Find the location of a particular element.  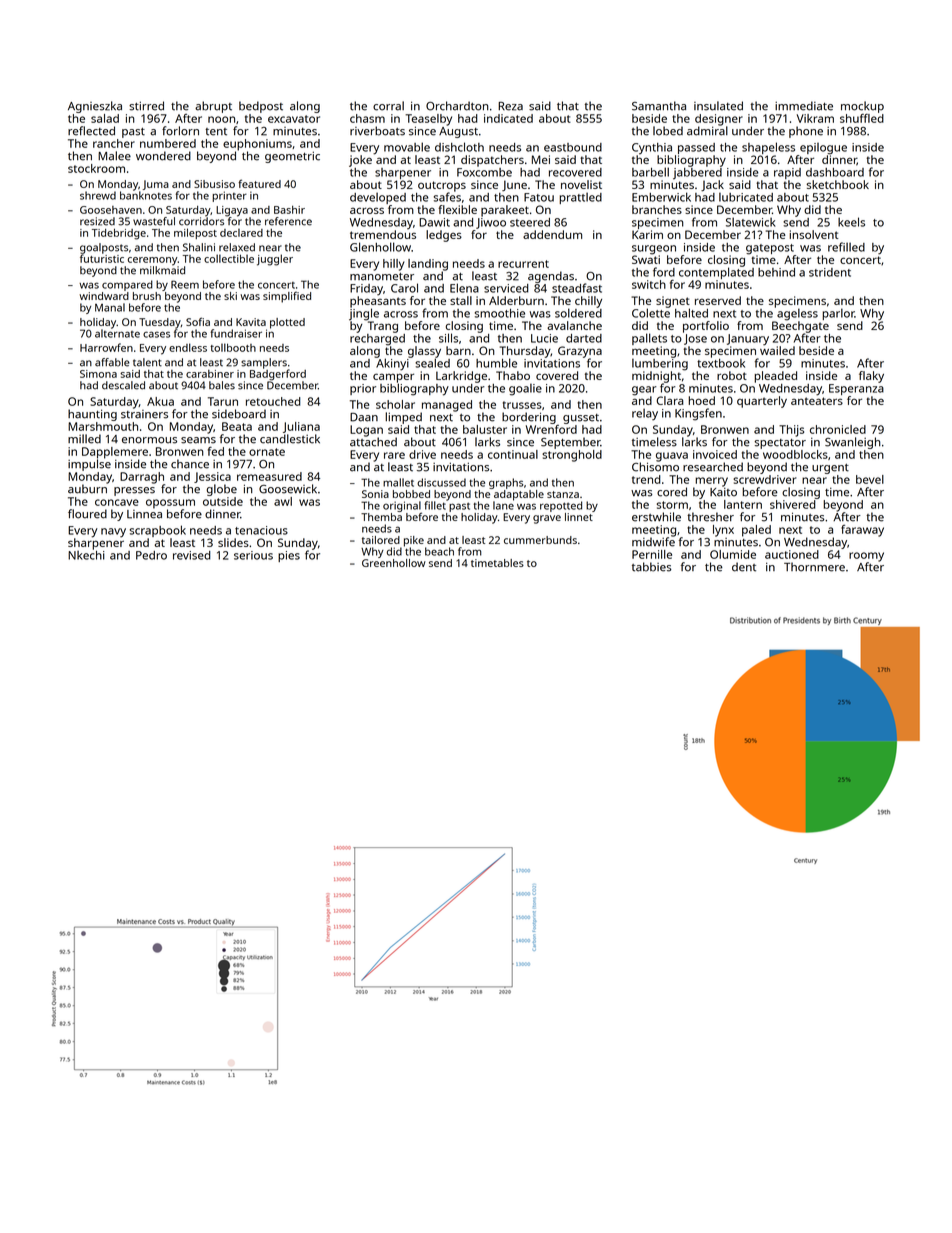

faraway is located at coordinates (862, 531).
